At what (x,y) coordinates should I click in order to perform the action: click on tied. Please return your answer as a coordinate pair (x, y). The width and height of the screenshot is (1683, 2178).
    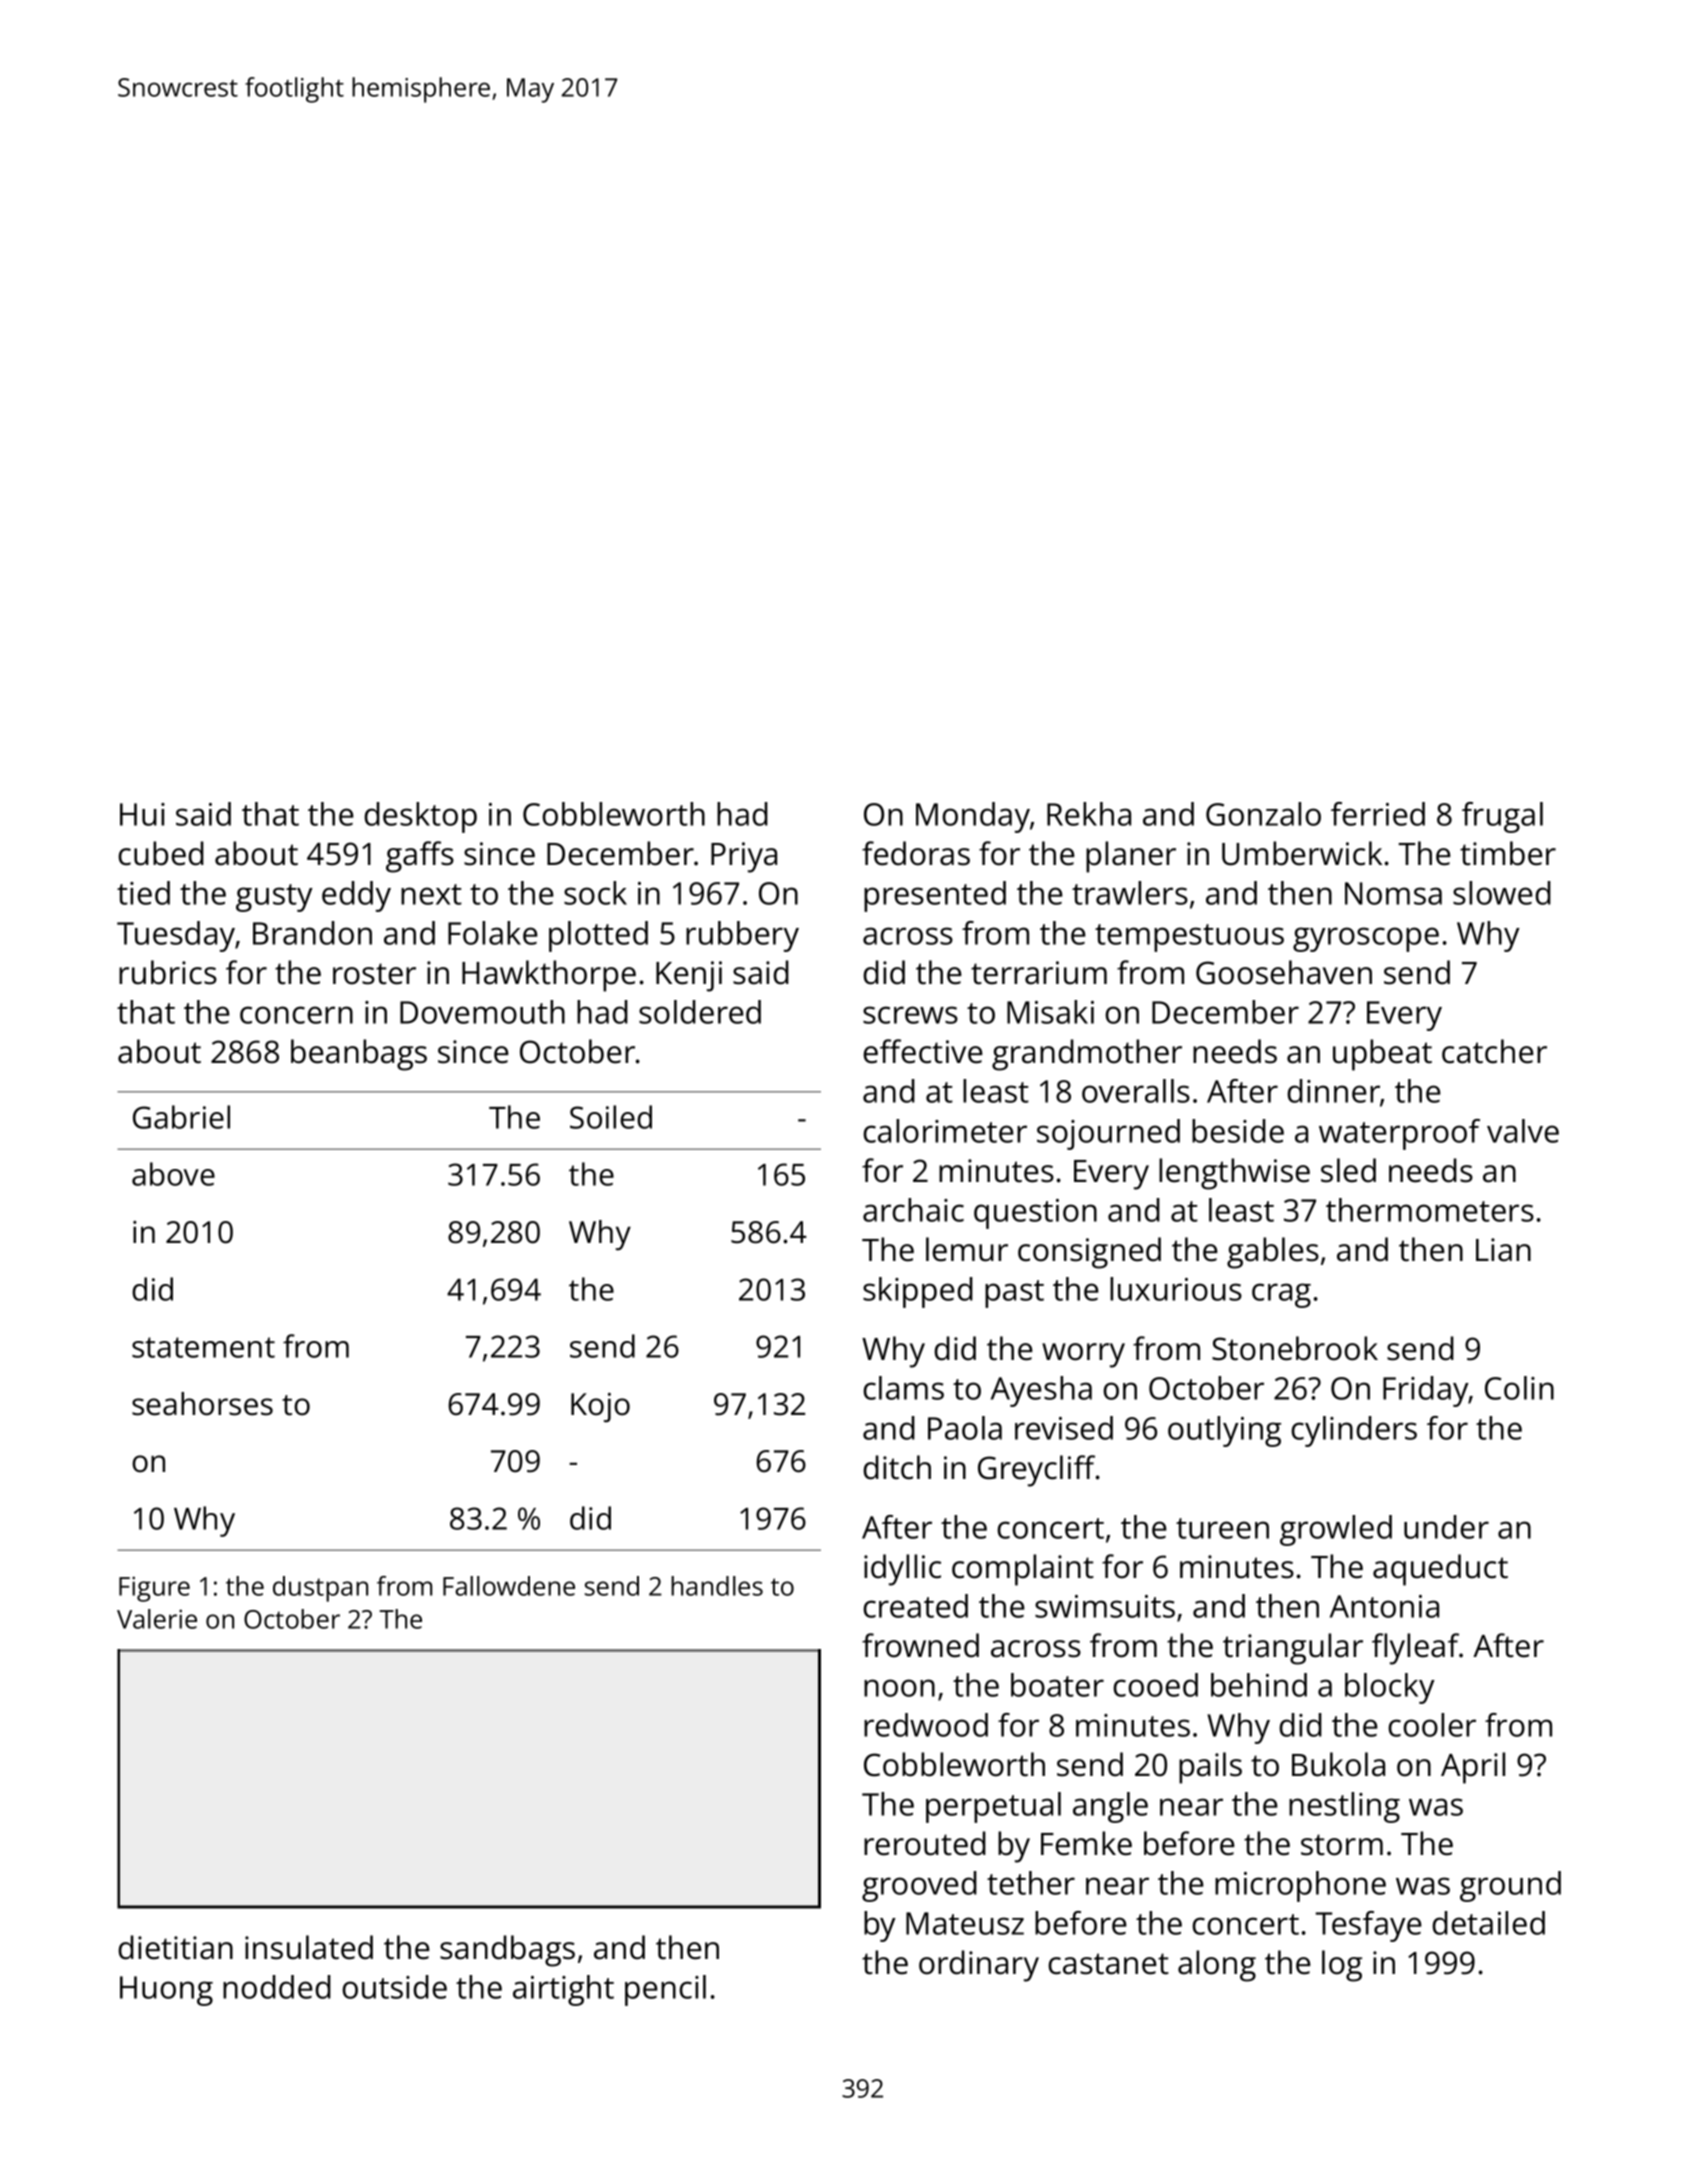
    Looking at the image, I should click on (143, 893).
